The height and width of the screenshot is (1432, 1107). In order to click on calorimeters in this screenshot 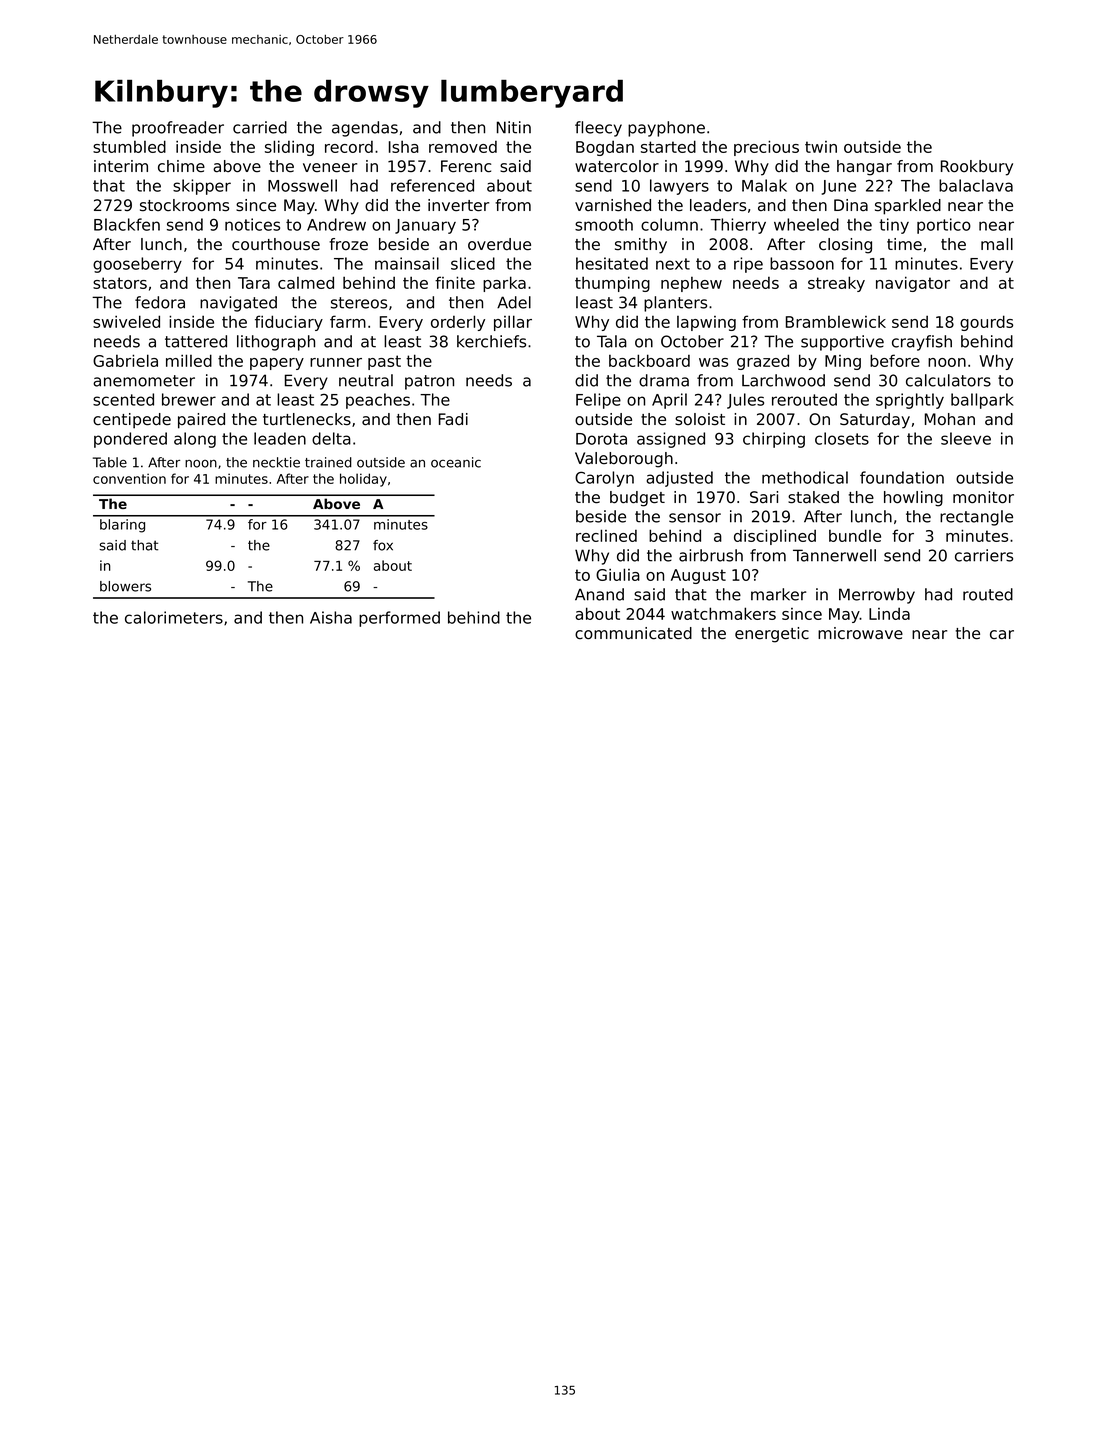, I will do `click(174, 617)`.
